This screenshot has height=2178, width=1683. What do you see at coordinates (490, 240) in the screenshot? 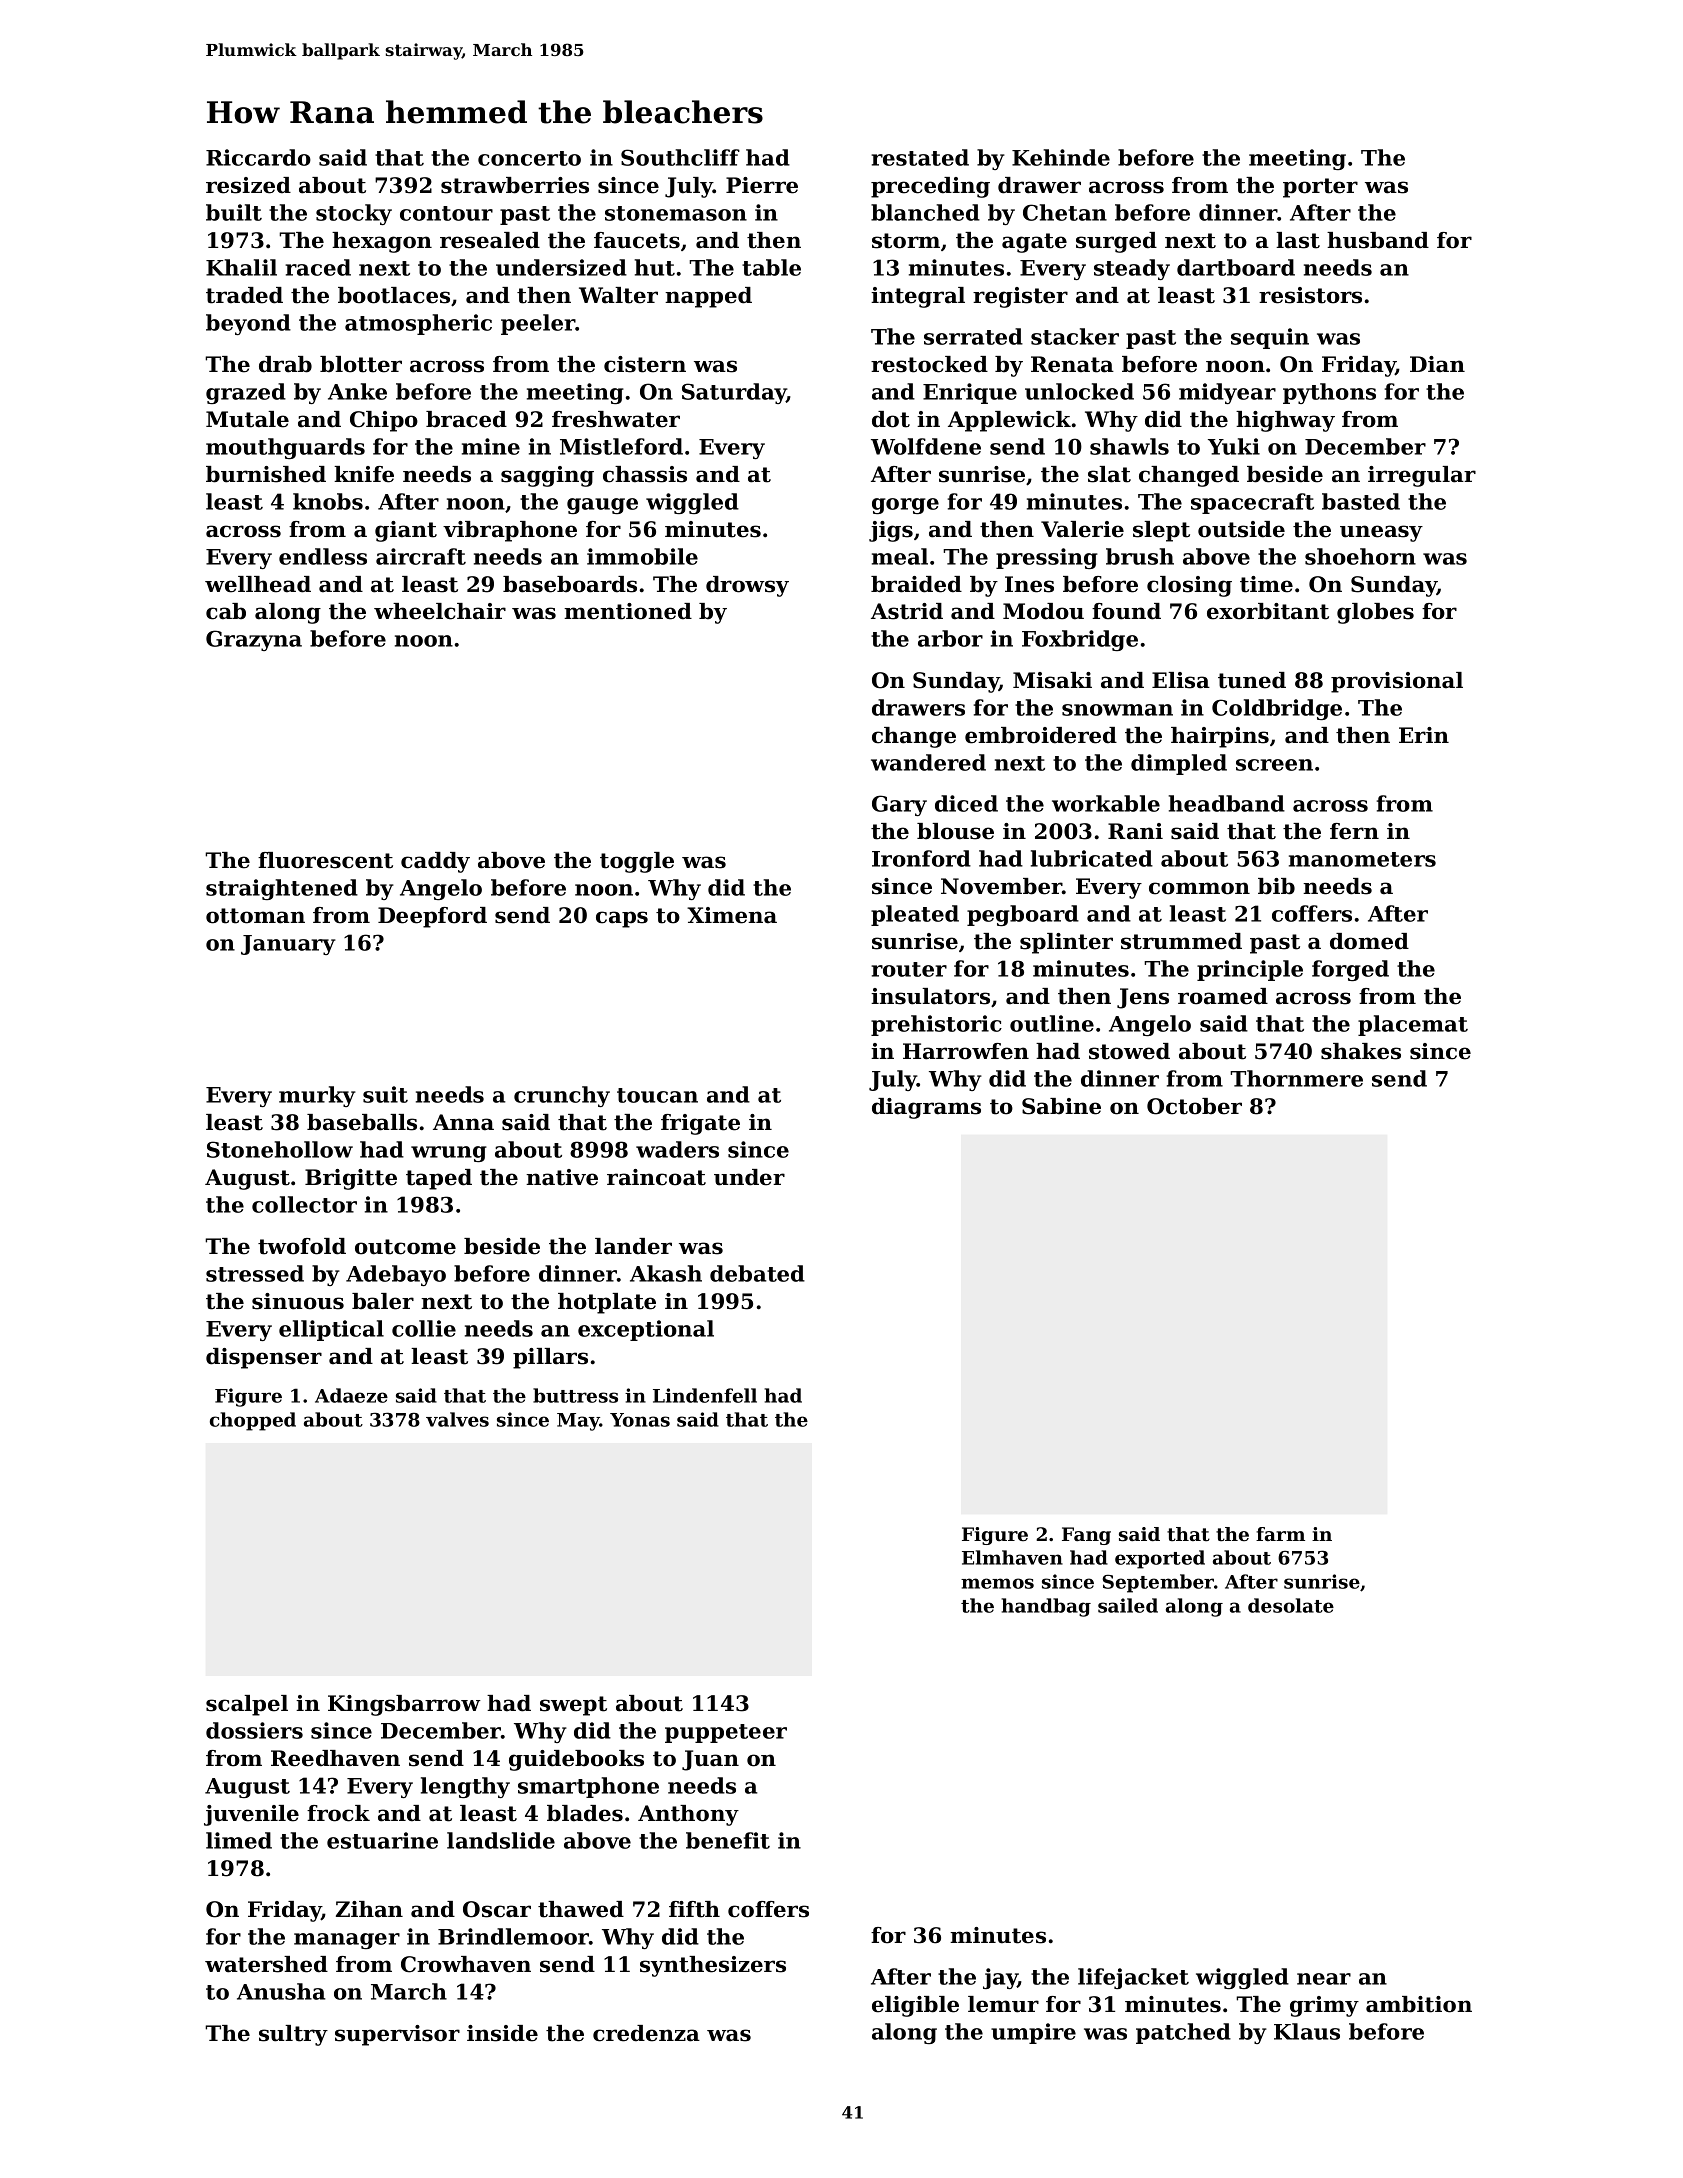
I see `resealed` at bounding box center [490, 240].
